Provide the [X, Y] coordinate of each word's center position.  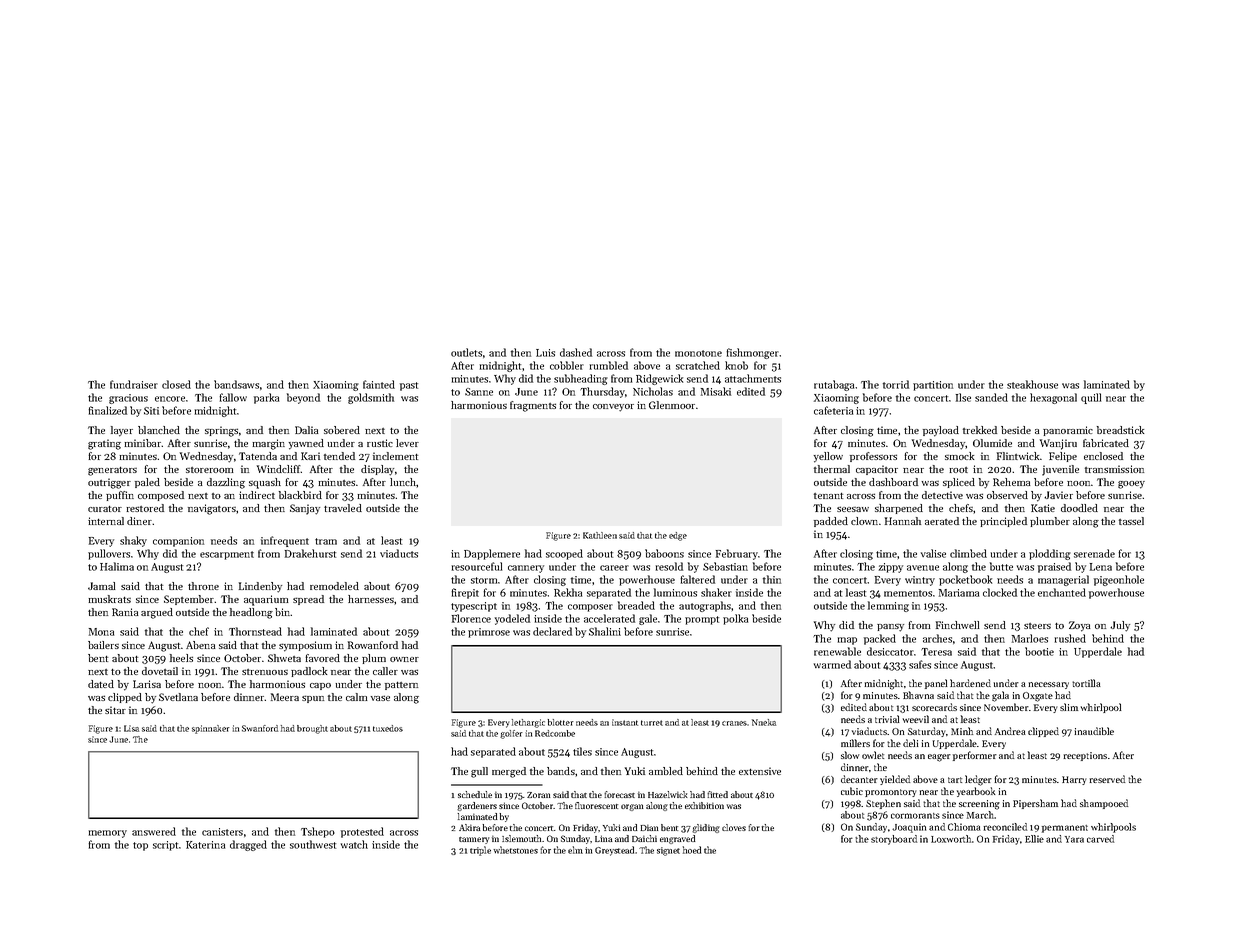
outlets [466, 352]
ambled [666, 771]
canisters [222, 832]
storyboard [894, 840]
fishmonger [752, 353]
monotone [698, 353]
